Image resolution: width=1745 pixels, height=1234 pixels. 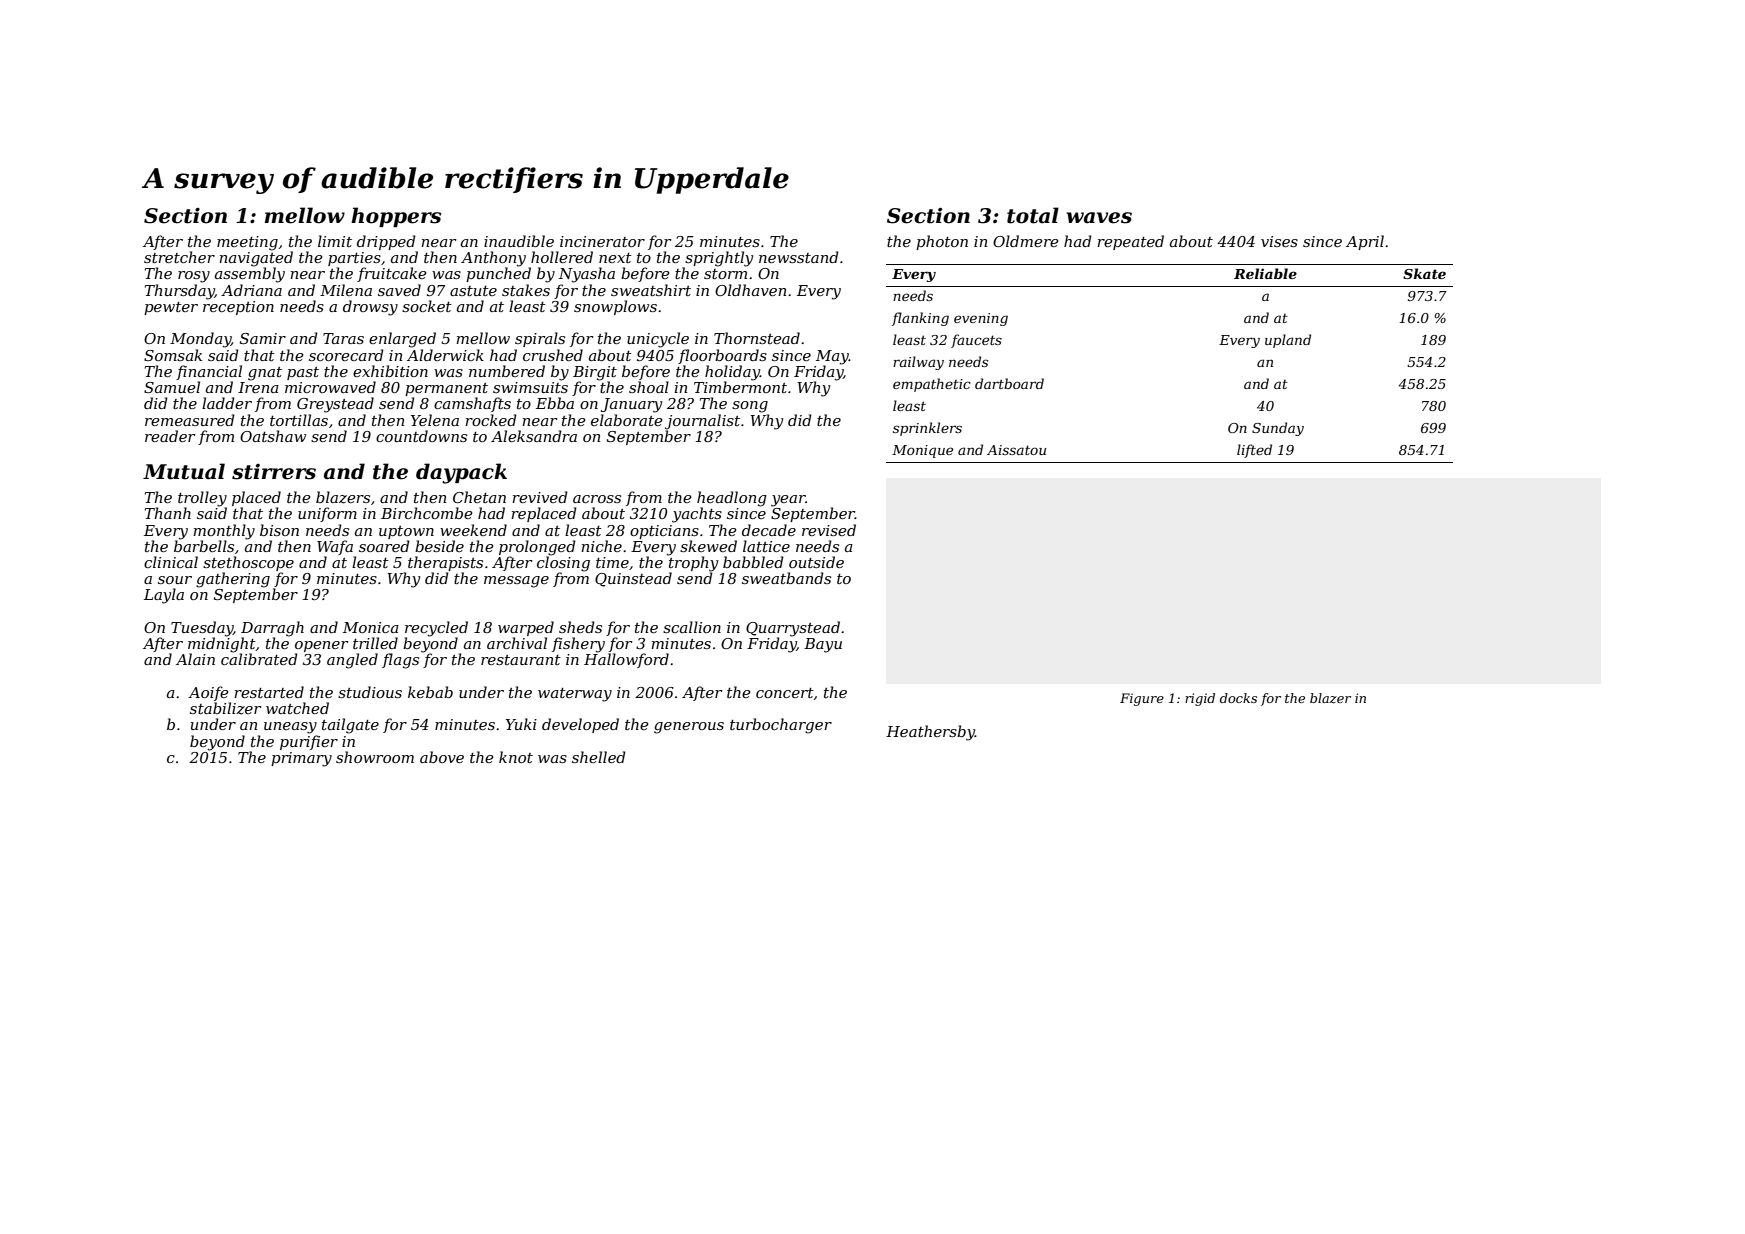 I want to click on April, so click(x=1365, y=242).
